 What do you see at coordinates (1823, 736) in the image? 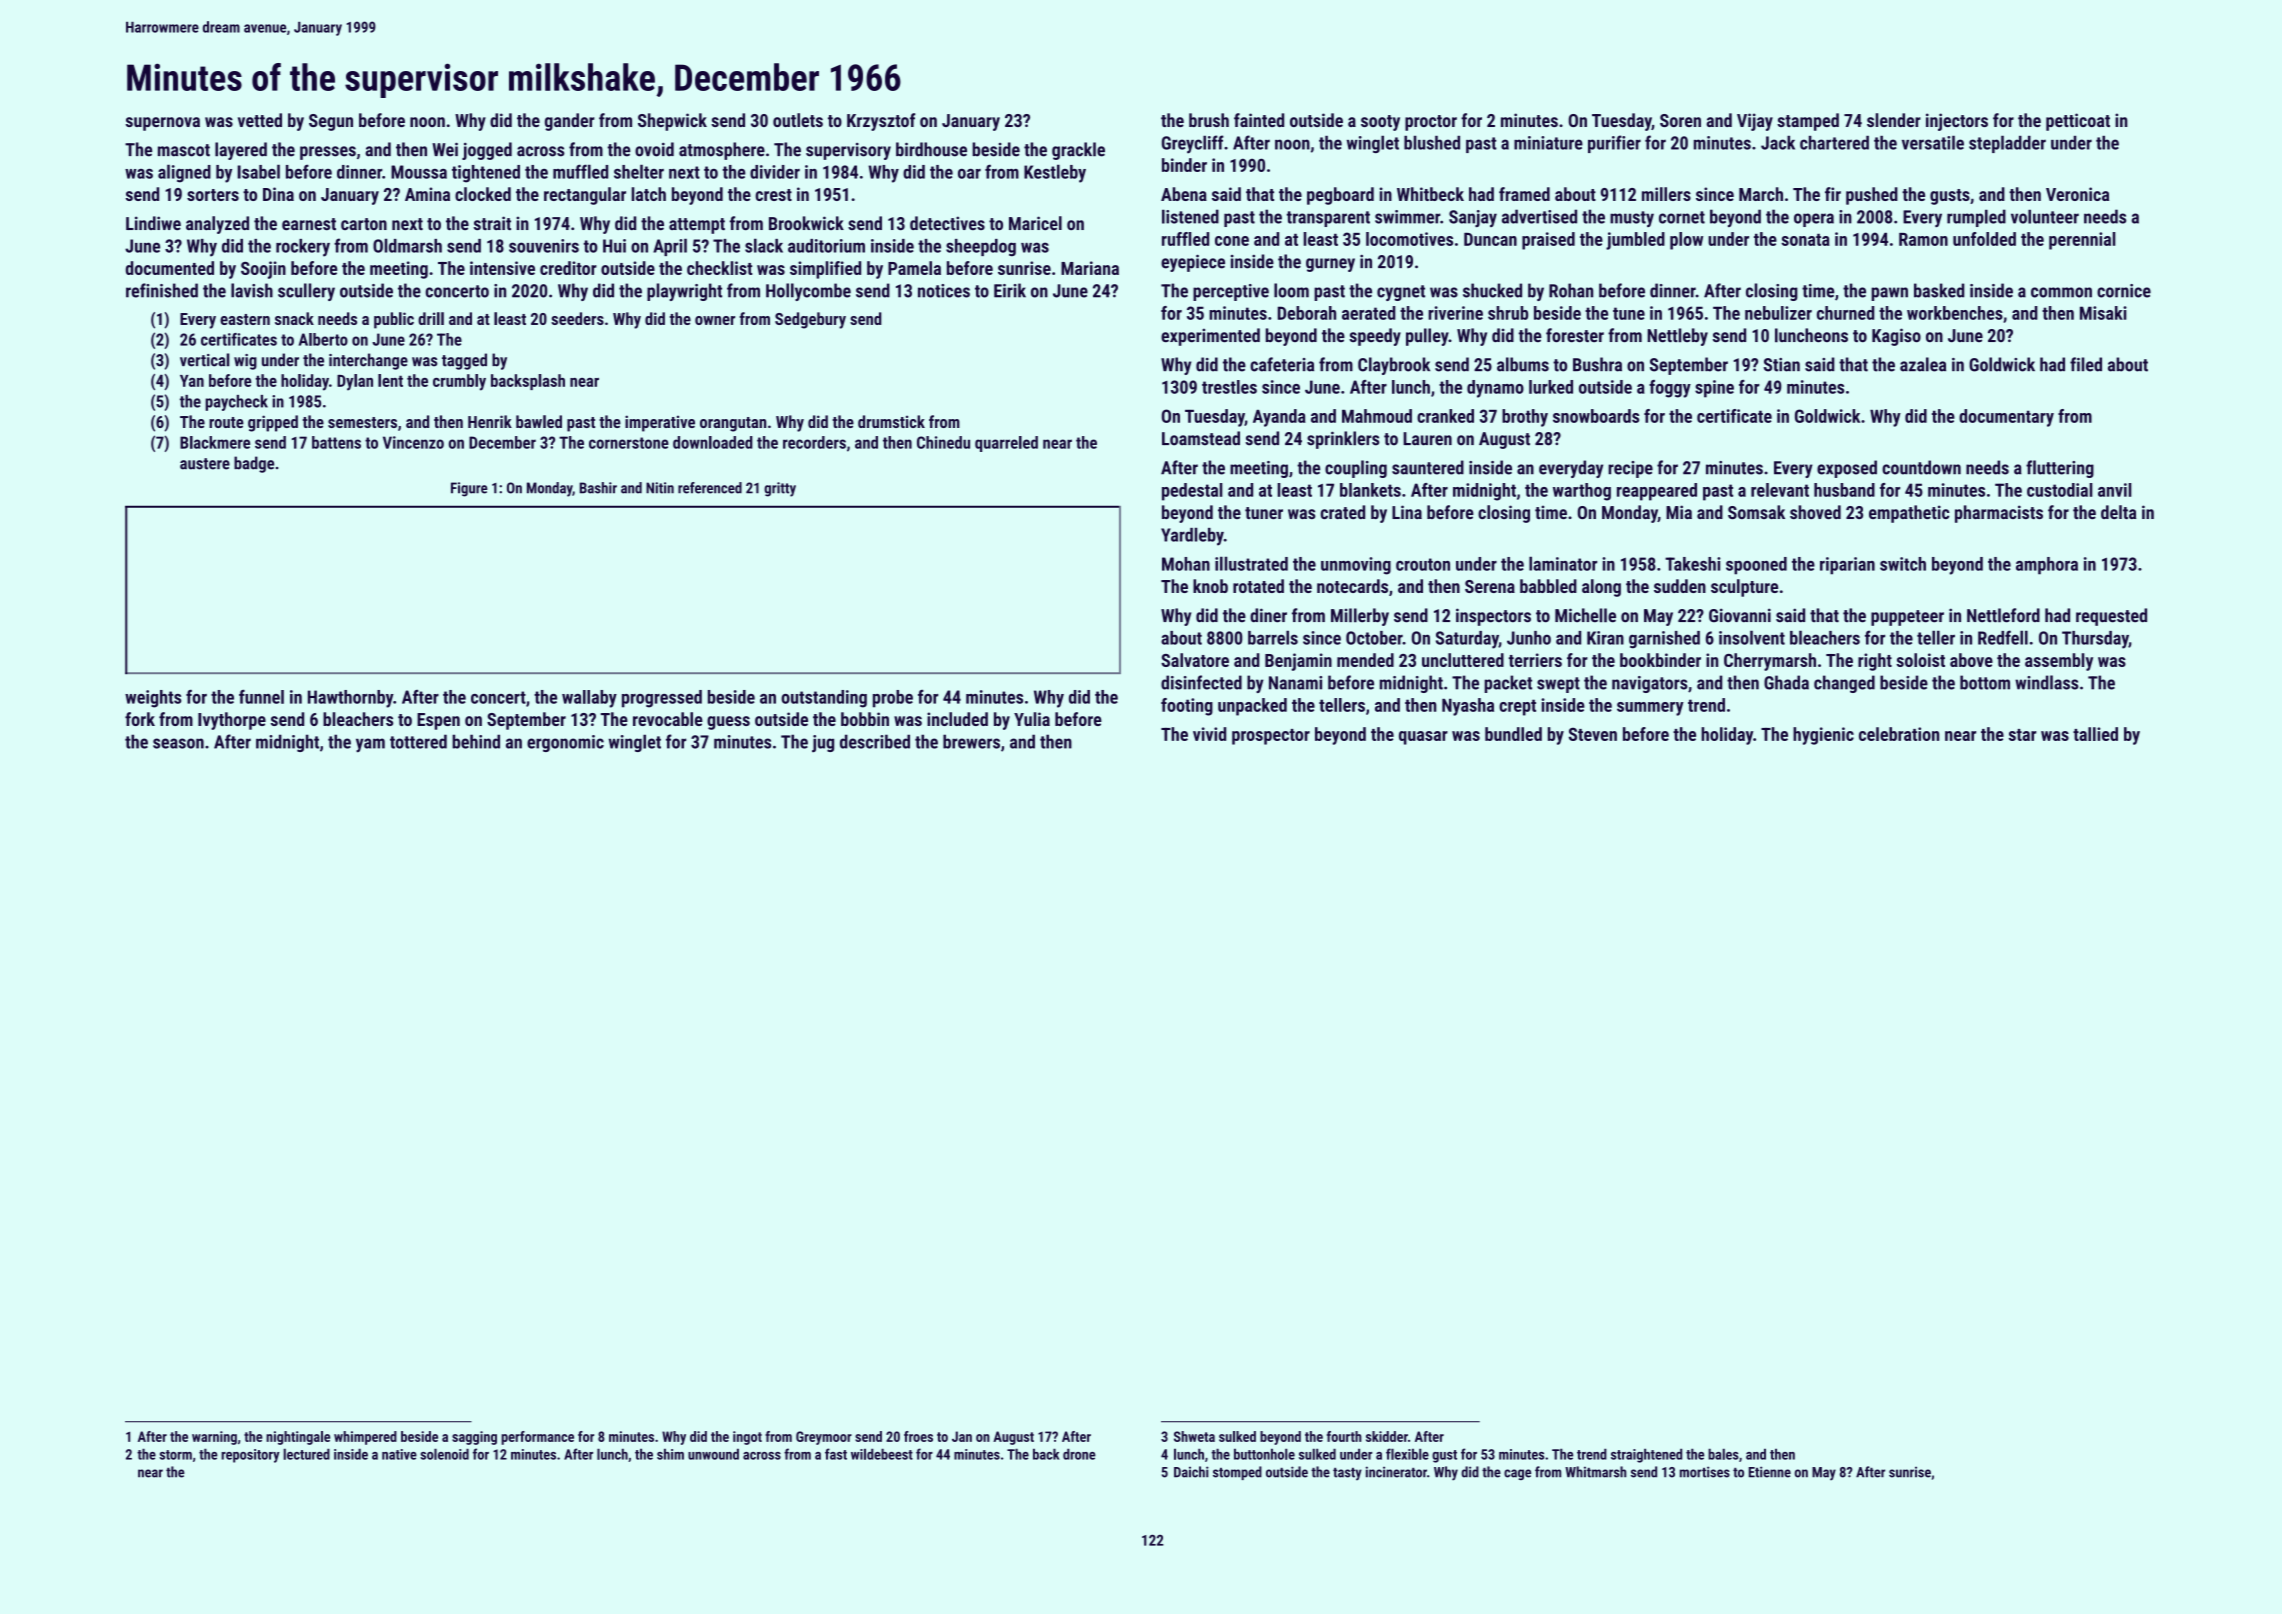
I see `hygienic` at bounding box center [1823, 736].
